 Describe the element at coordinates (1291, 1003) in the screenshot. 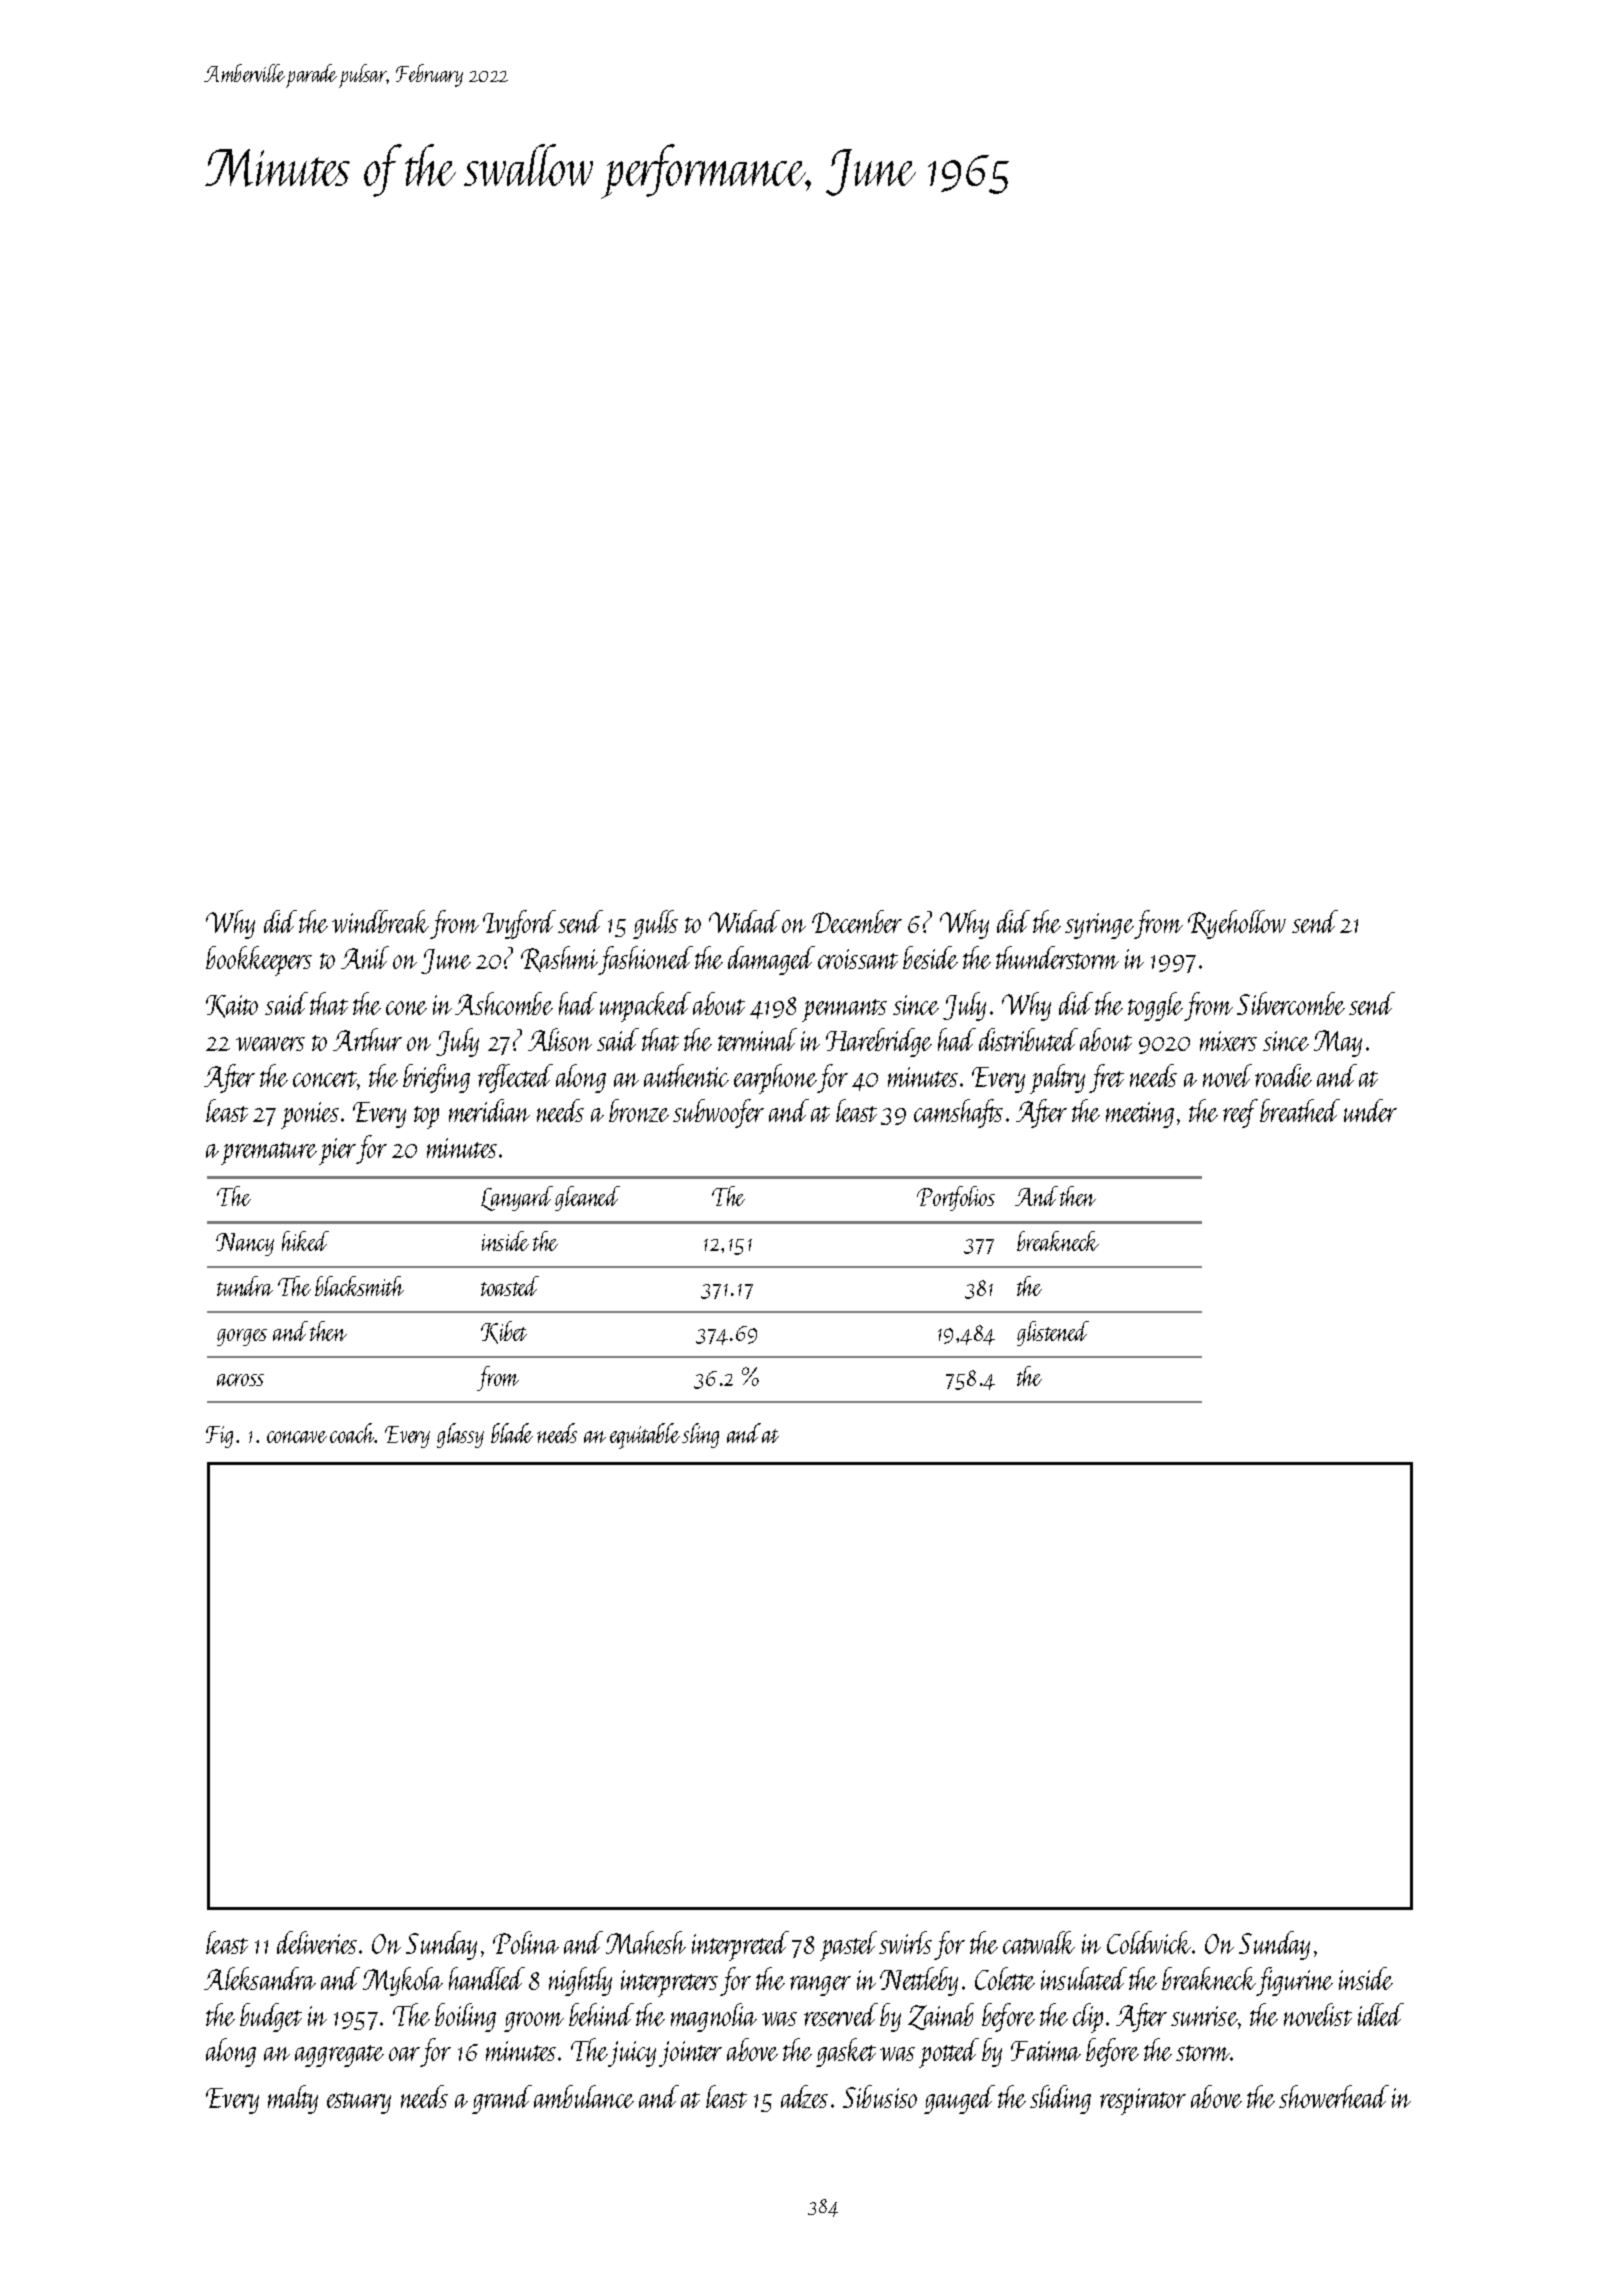

I see `Silvercombe` at that location.
